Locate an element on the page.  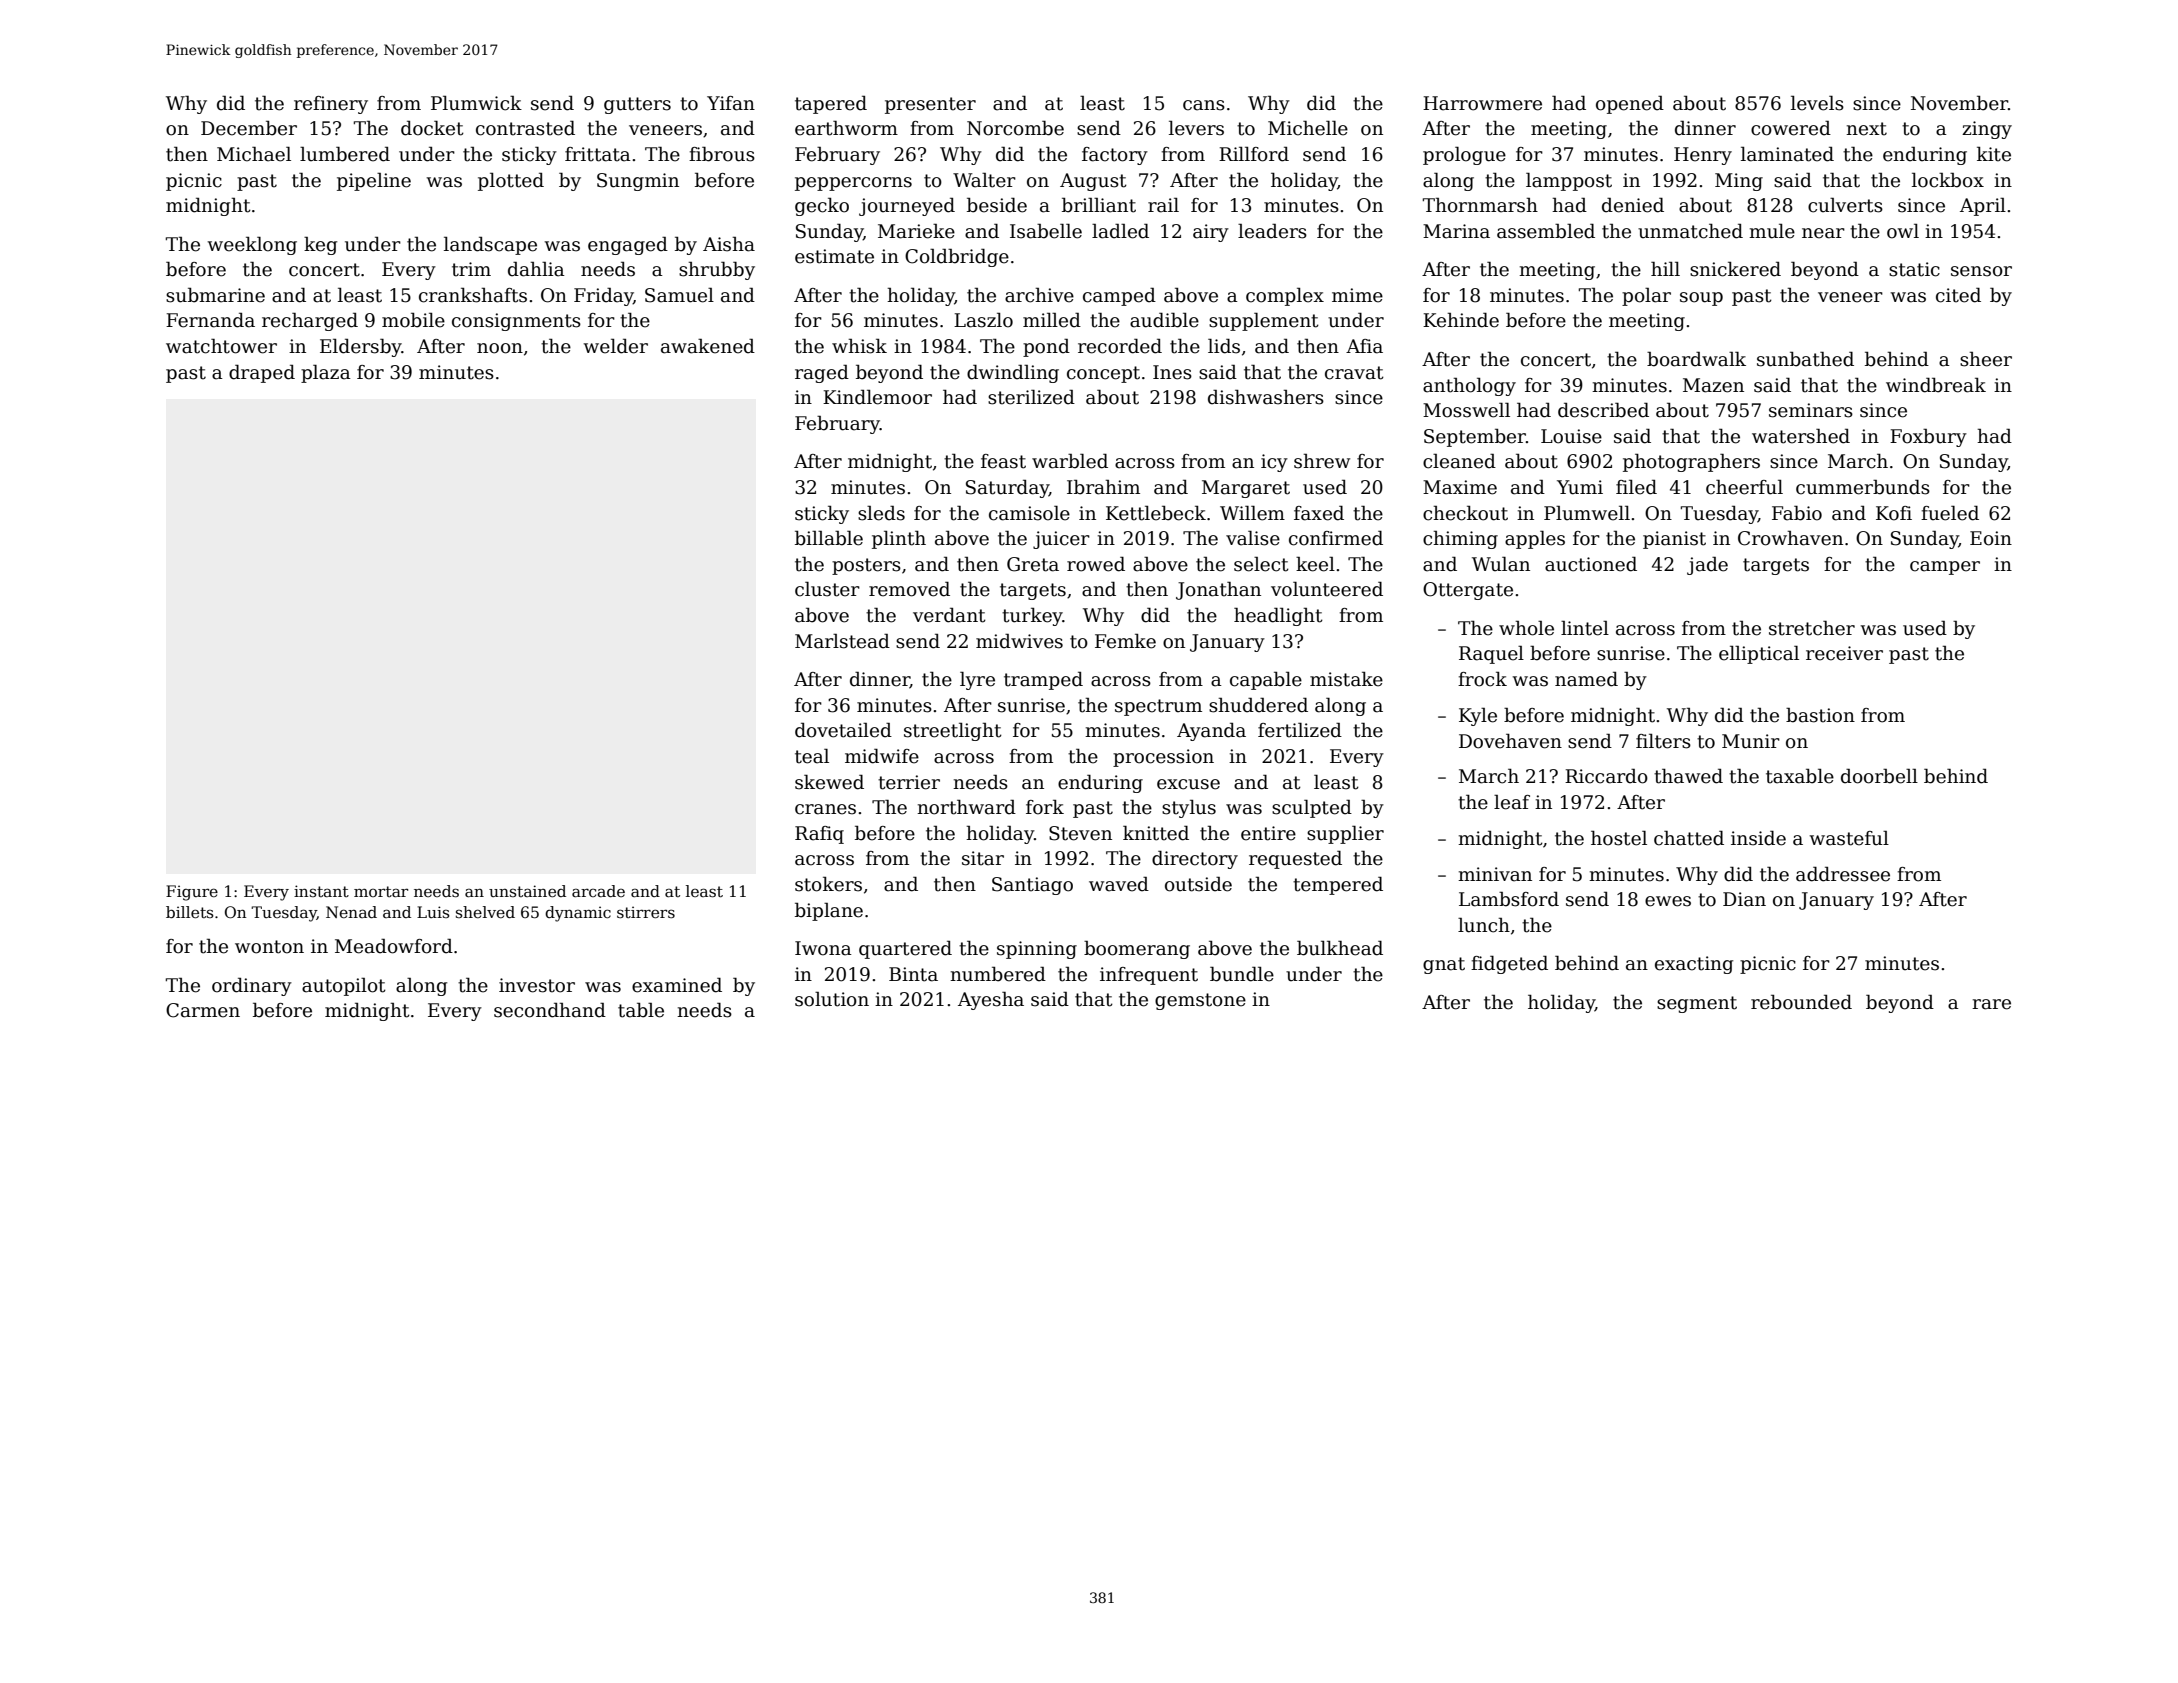
table is located at coordinates (641, 1010).
